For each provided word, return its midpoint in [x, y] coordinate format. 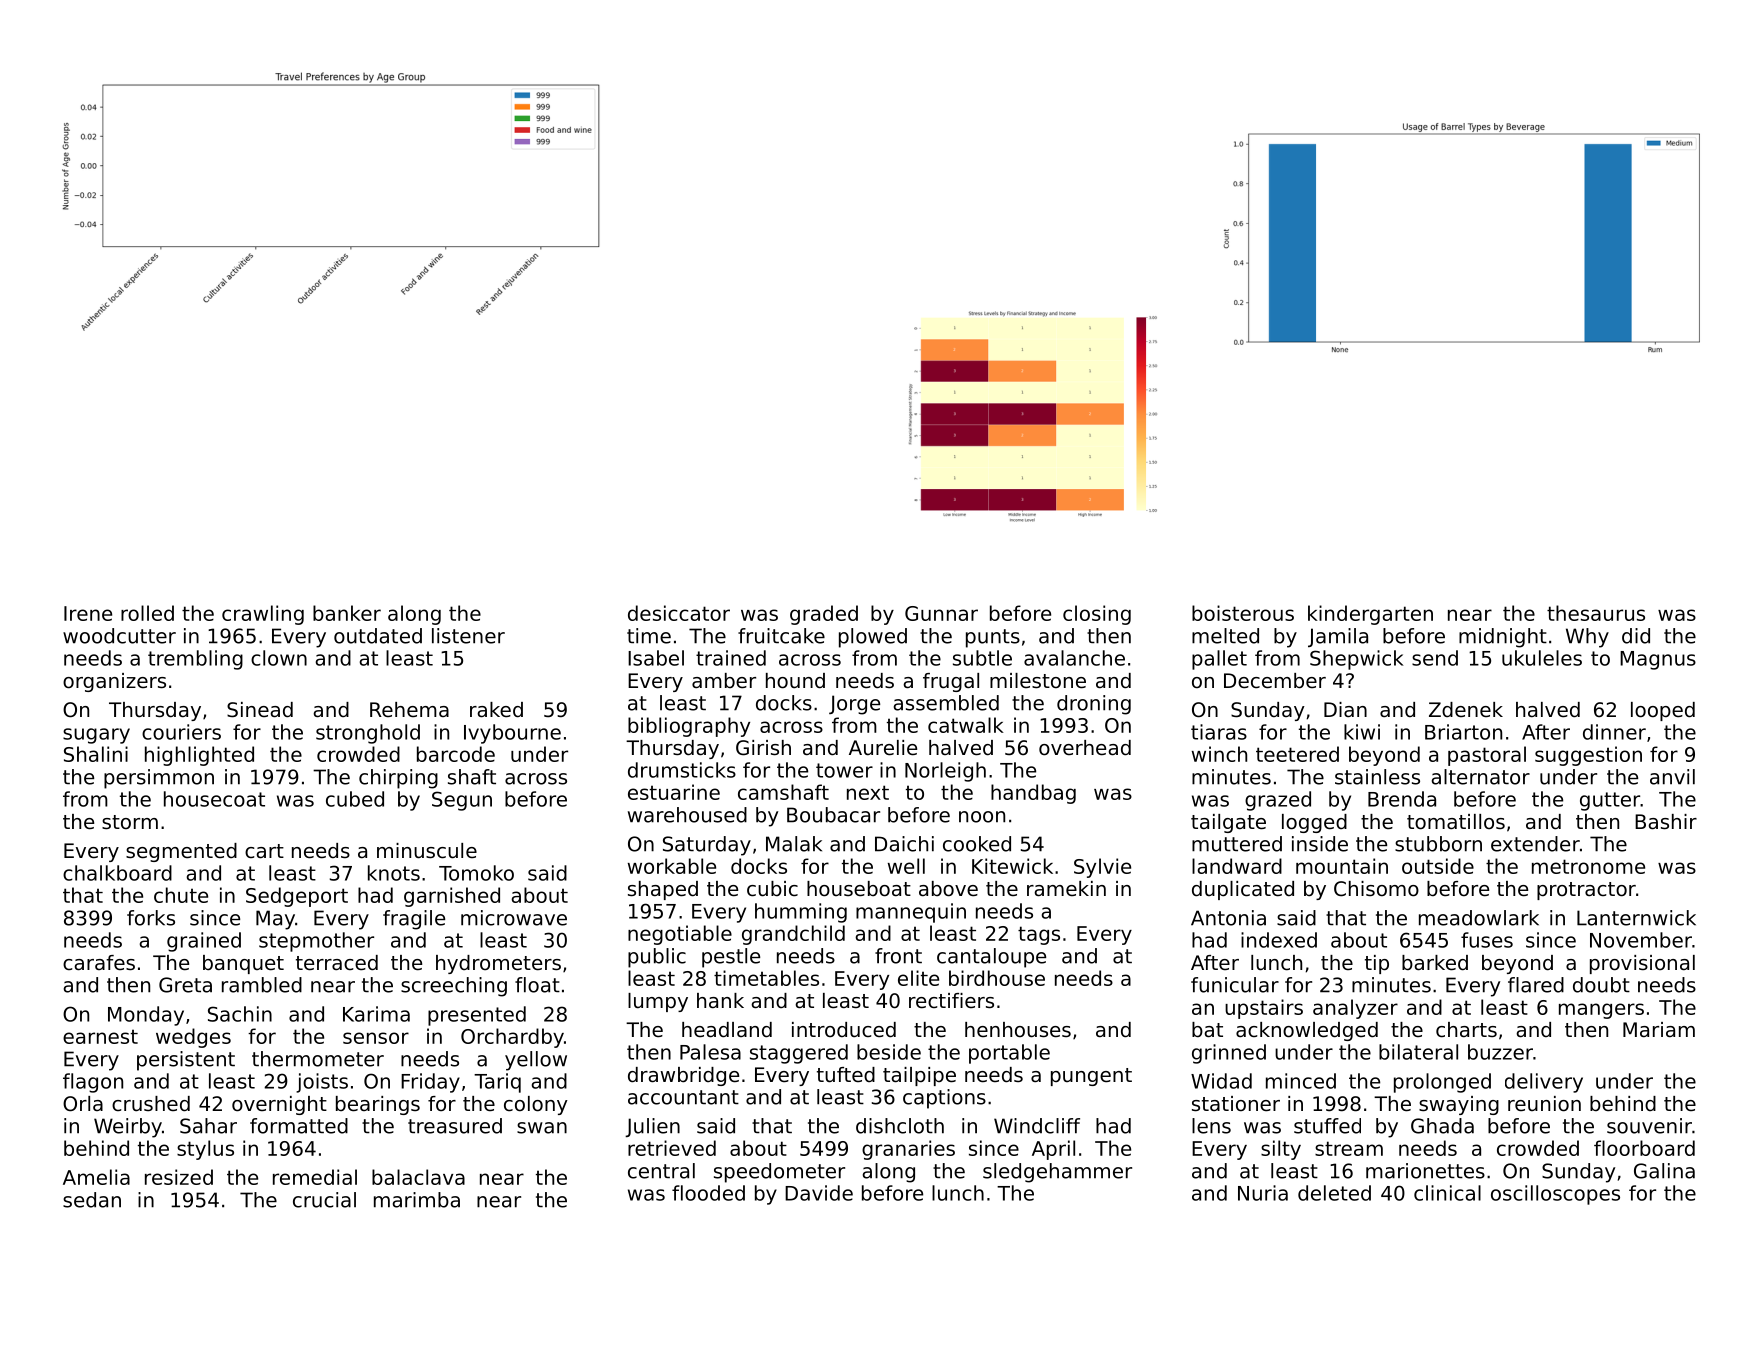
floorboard [1644, 1148]
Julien [652, 1127]
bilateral [1418, 1052]
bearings [378, 1105]
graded [824, 615]
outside [1438, 866]
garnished [452, 897]
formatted [299, 1126]
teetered [1297, 754]
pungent [1091, 1077]
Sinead [260, 710]
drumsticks [682, 770]
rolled [147, 613]
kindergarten [1370, 615]
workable [672, 866]
